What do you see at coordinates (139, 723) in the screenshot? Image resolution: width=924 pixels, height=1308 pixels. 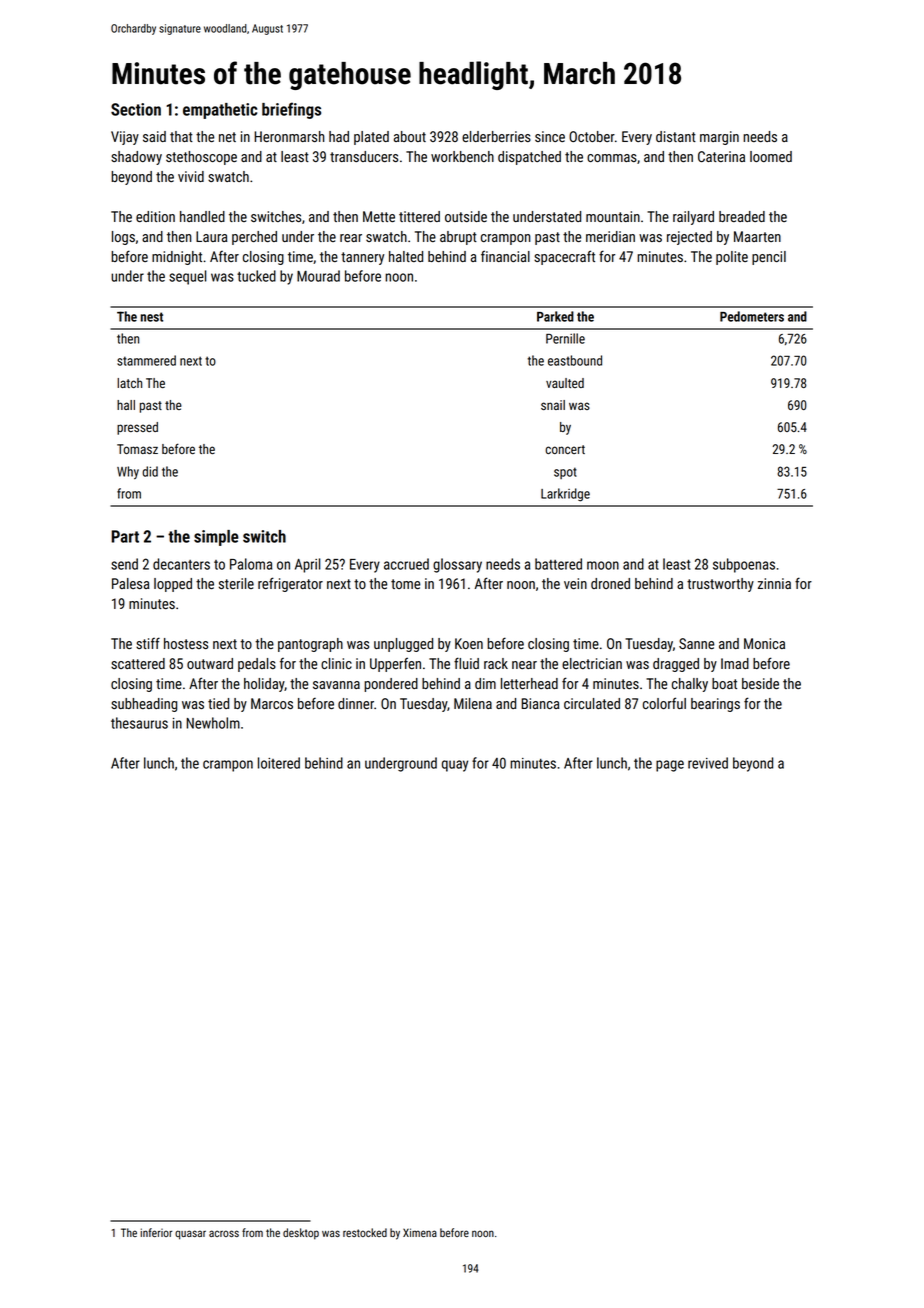 I see `thesaurus` at bounding box center [139, 723].
